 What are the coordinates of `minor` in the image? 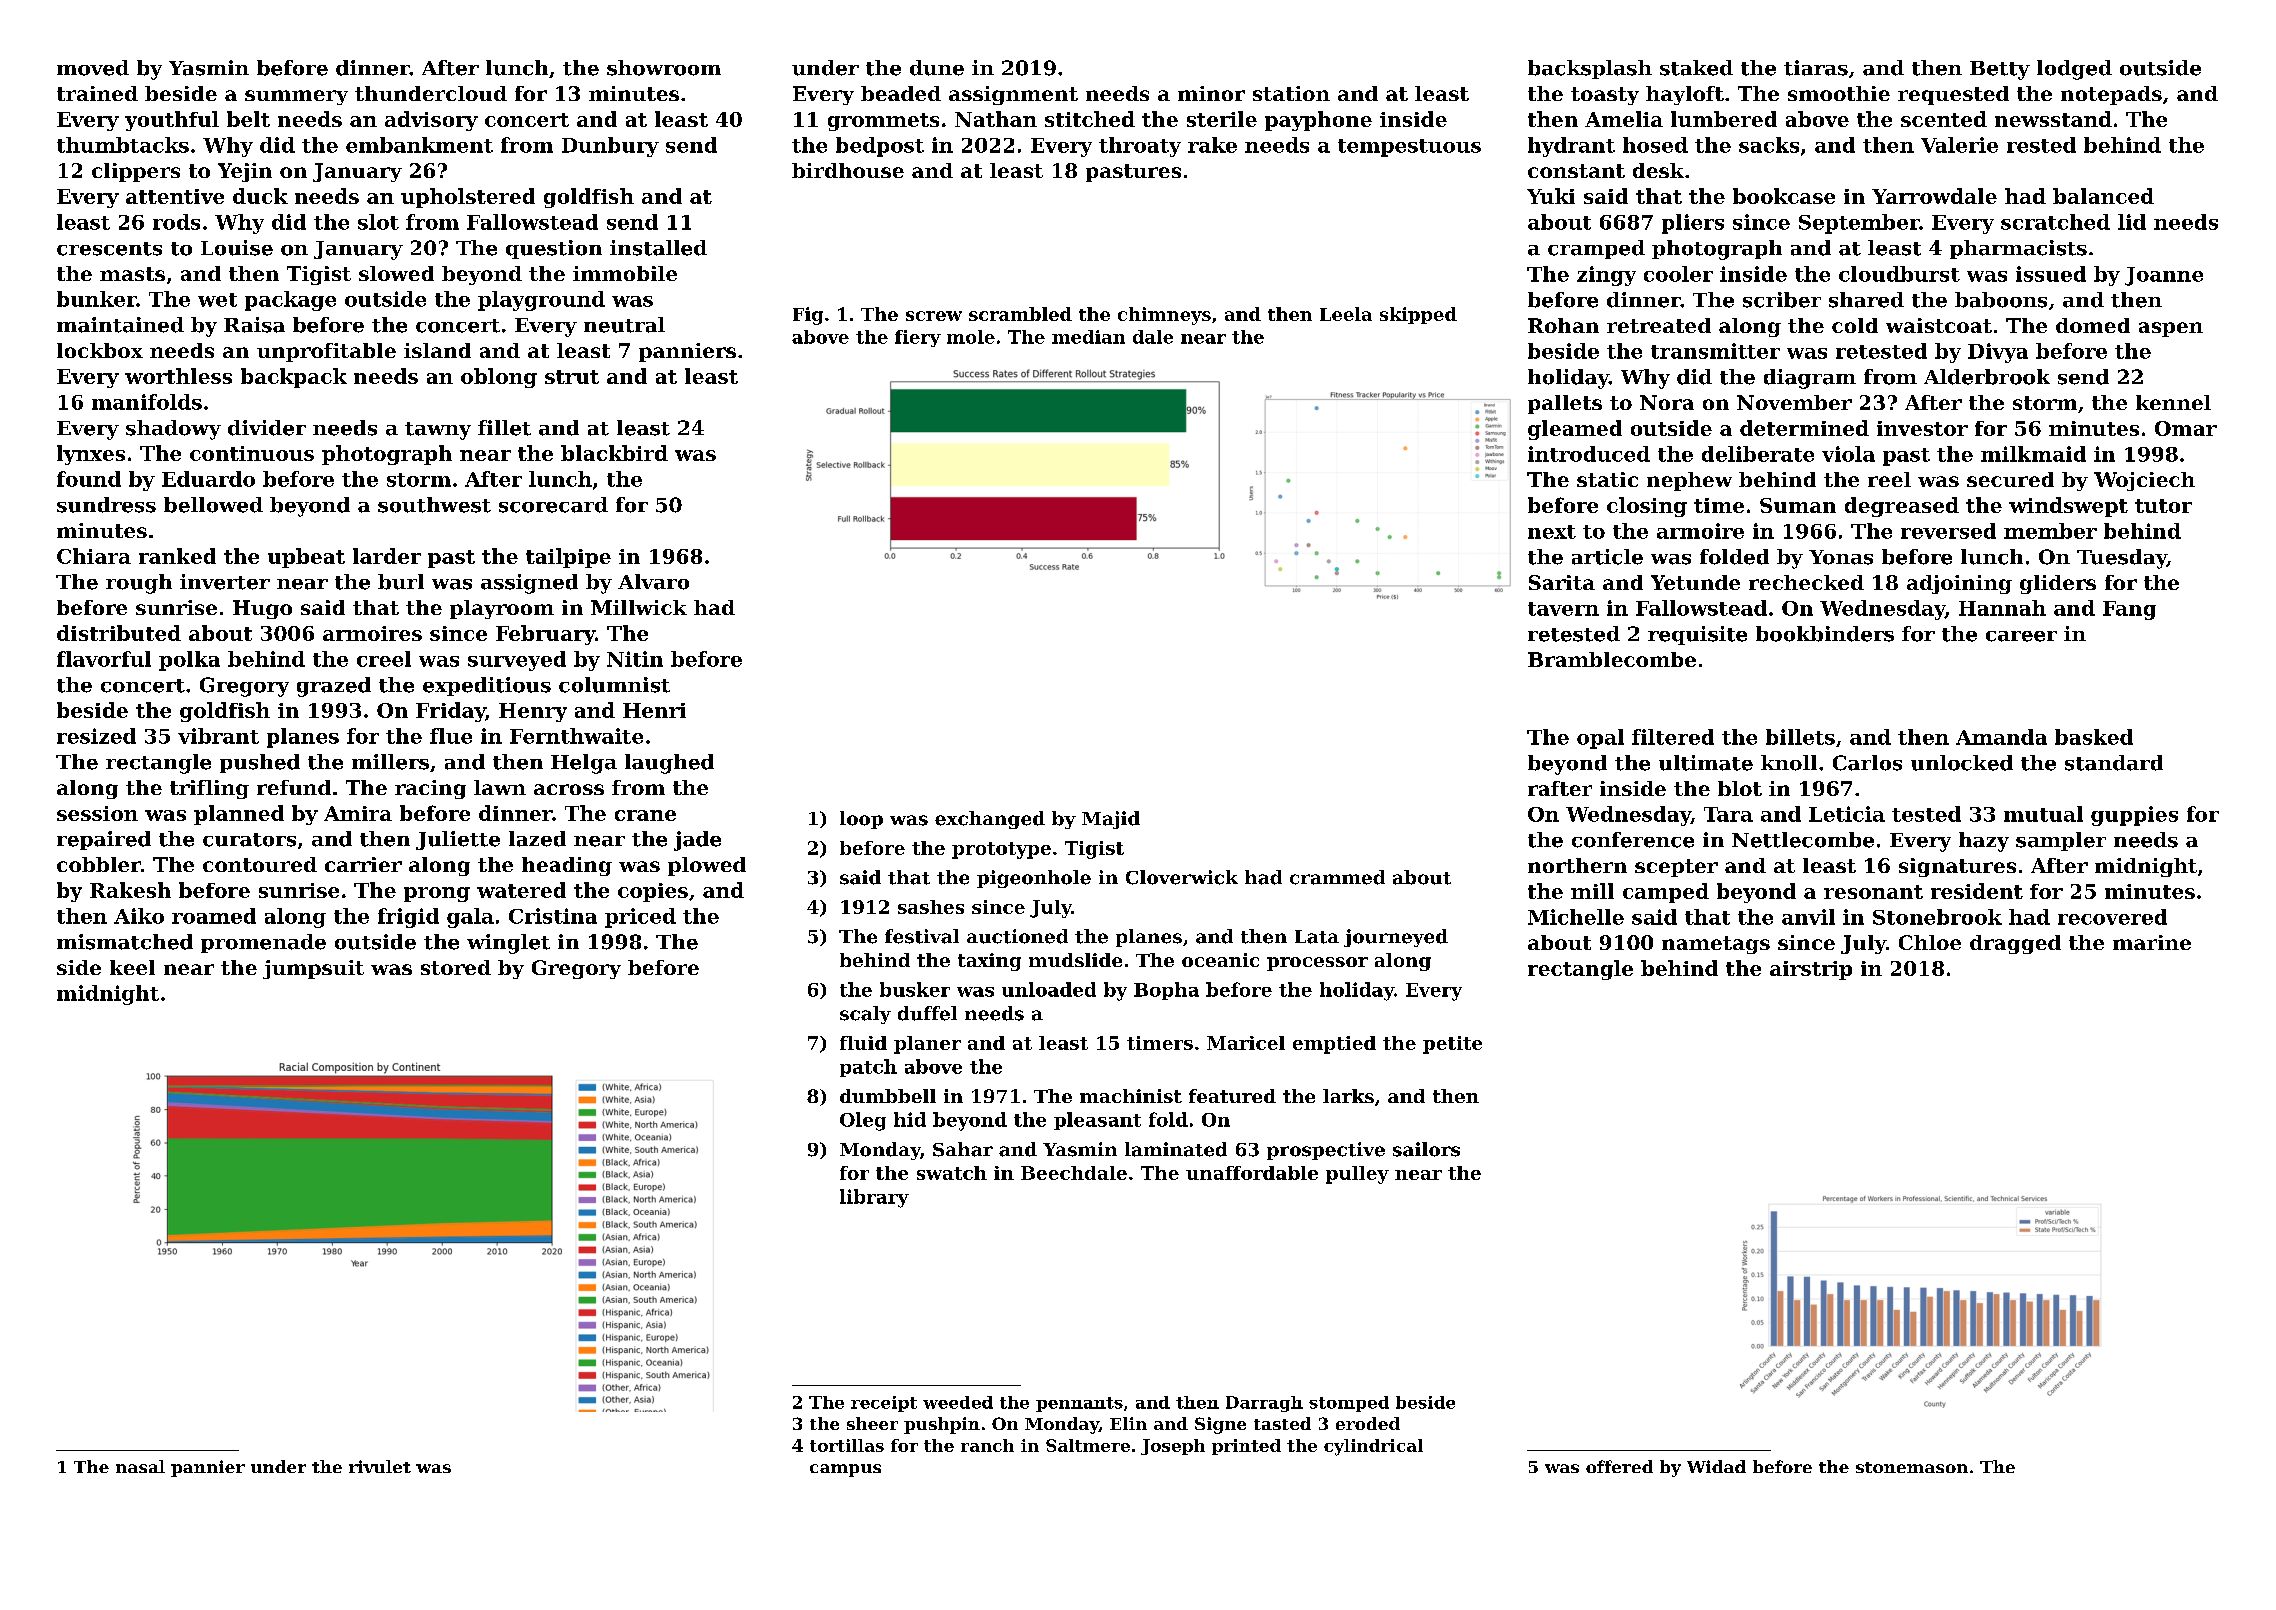 It's located at (1211, 93).
